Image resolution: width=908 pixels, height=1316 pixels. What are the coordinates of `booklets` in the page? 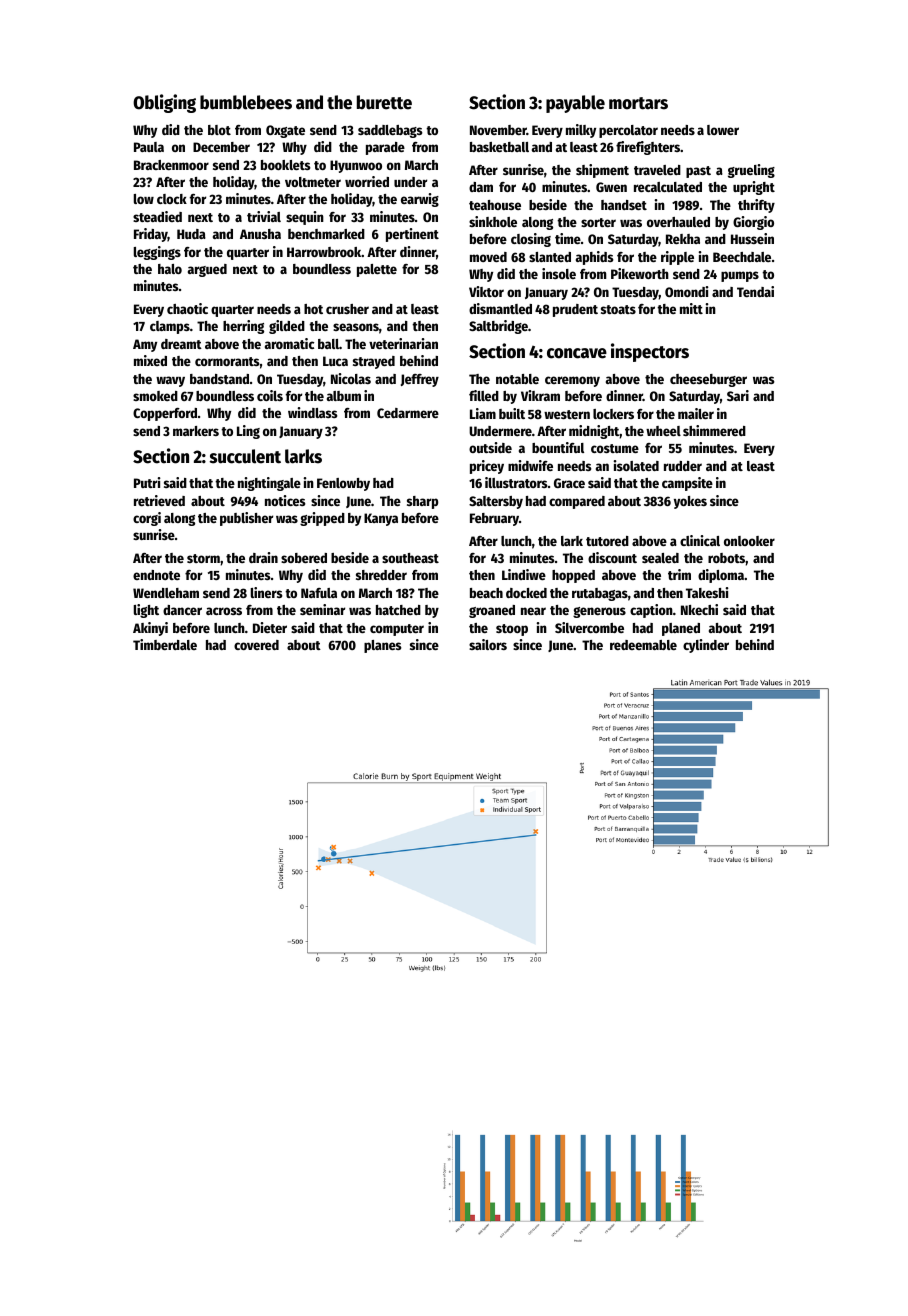 It's located at (286, 165).
